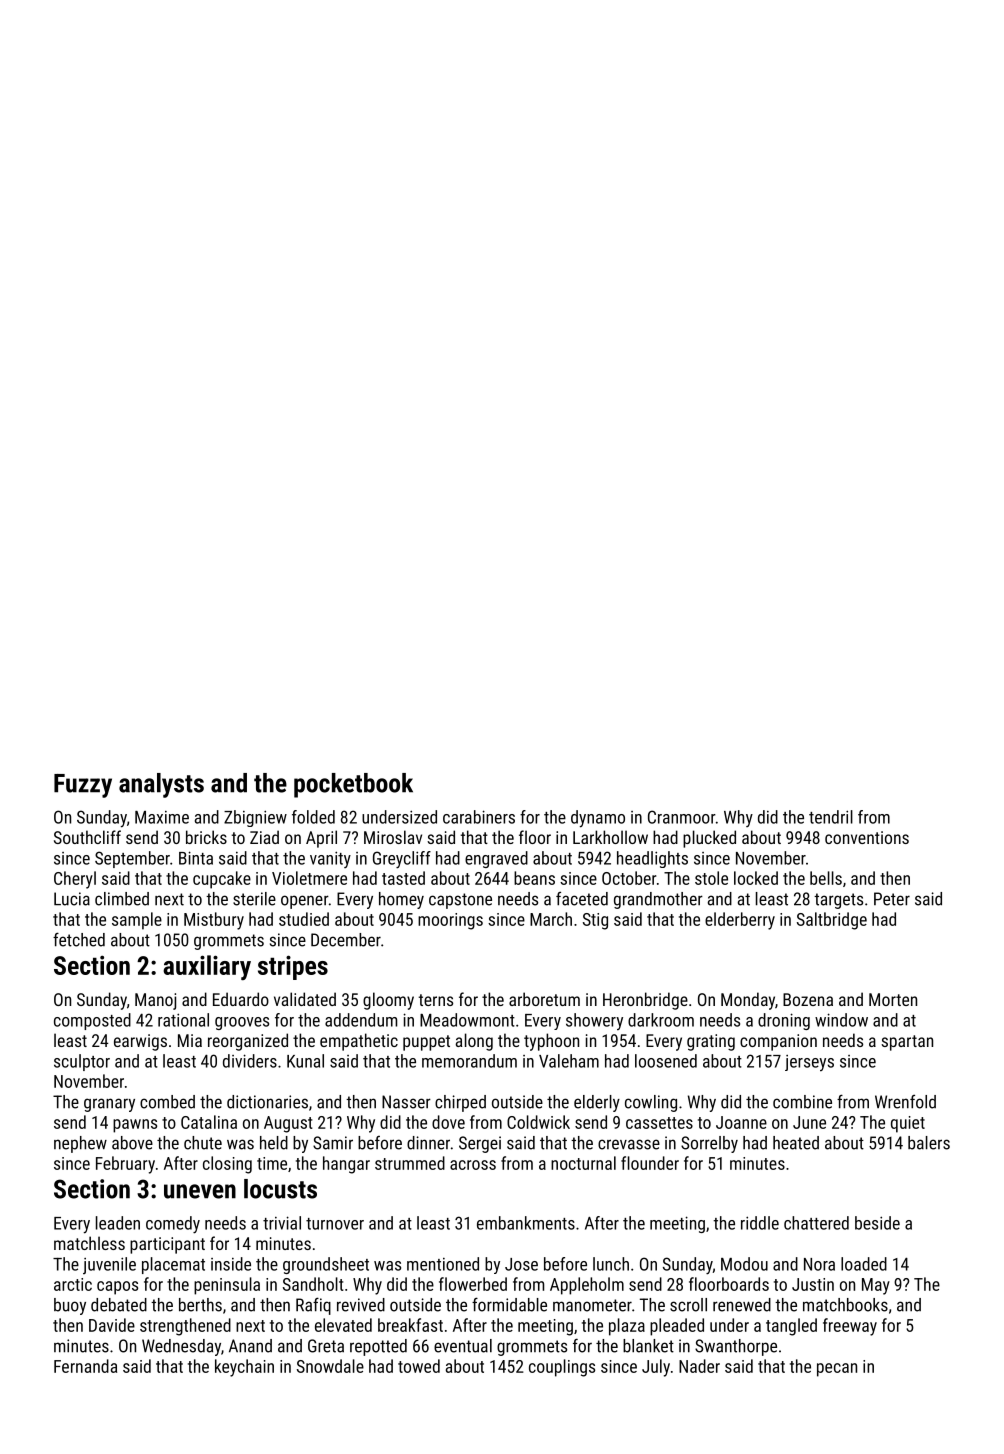  What do you see at coordinates (892, 899) in the image?
I see `Peter` at bounding box center [892, 899].
